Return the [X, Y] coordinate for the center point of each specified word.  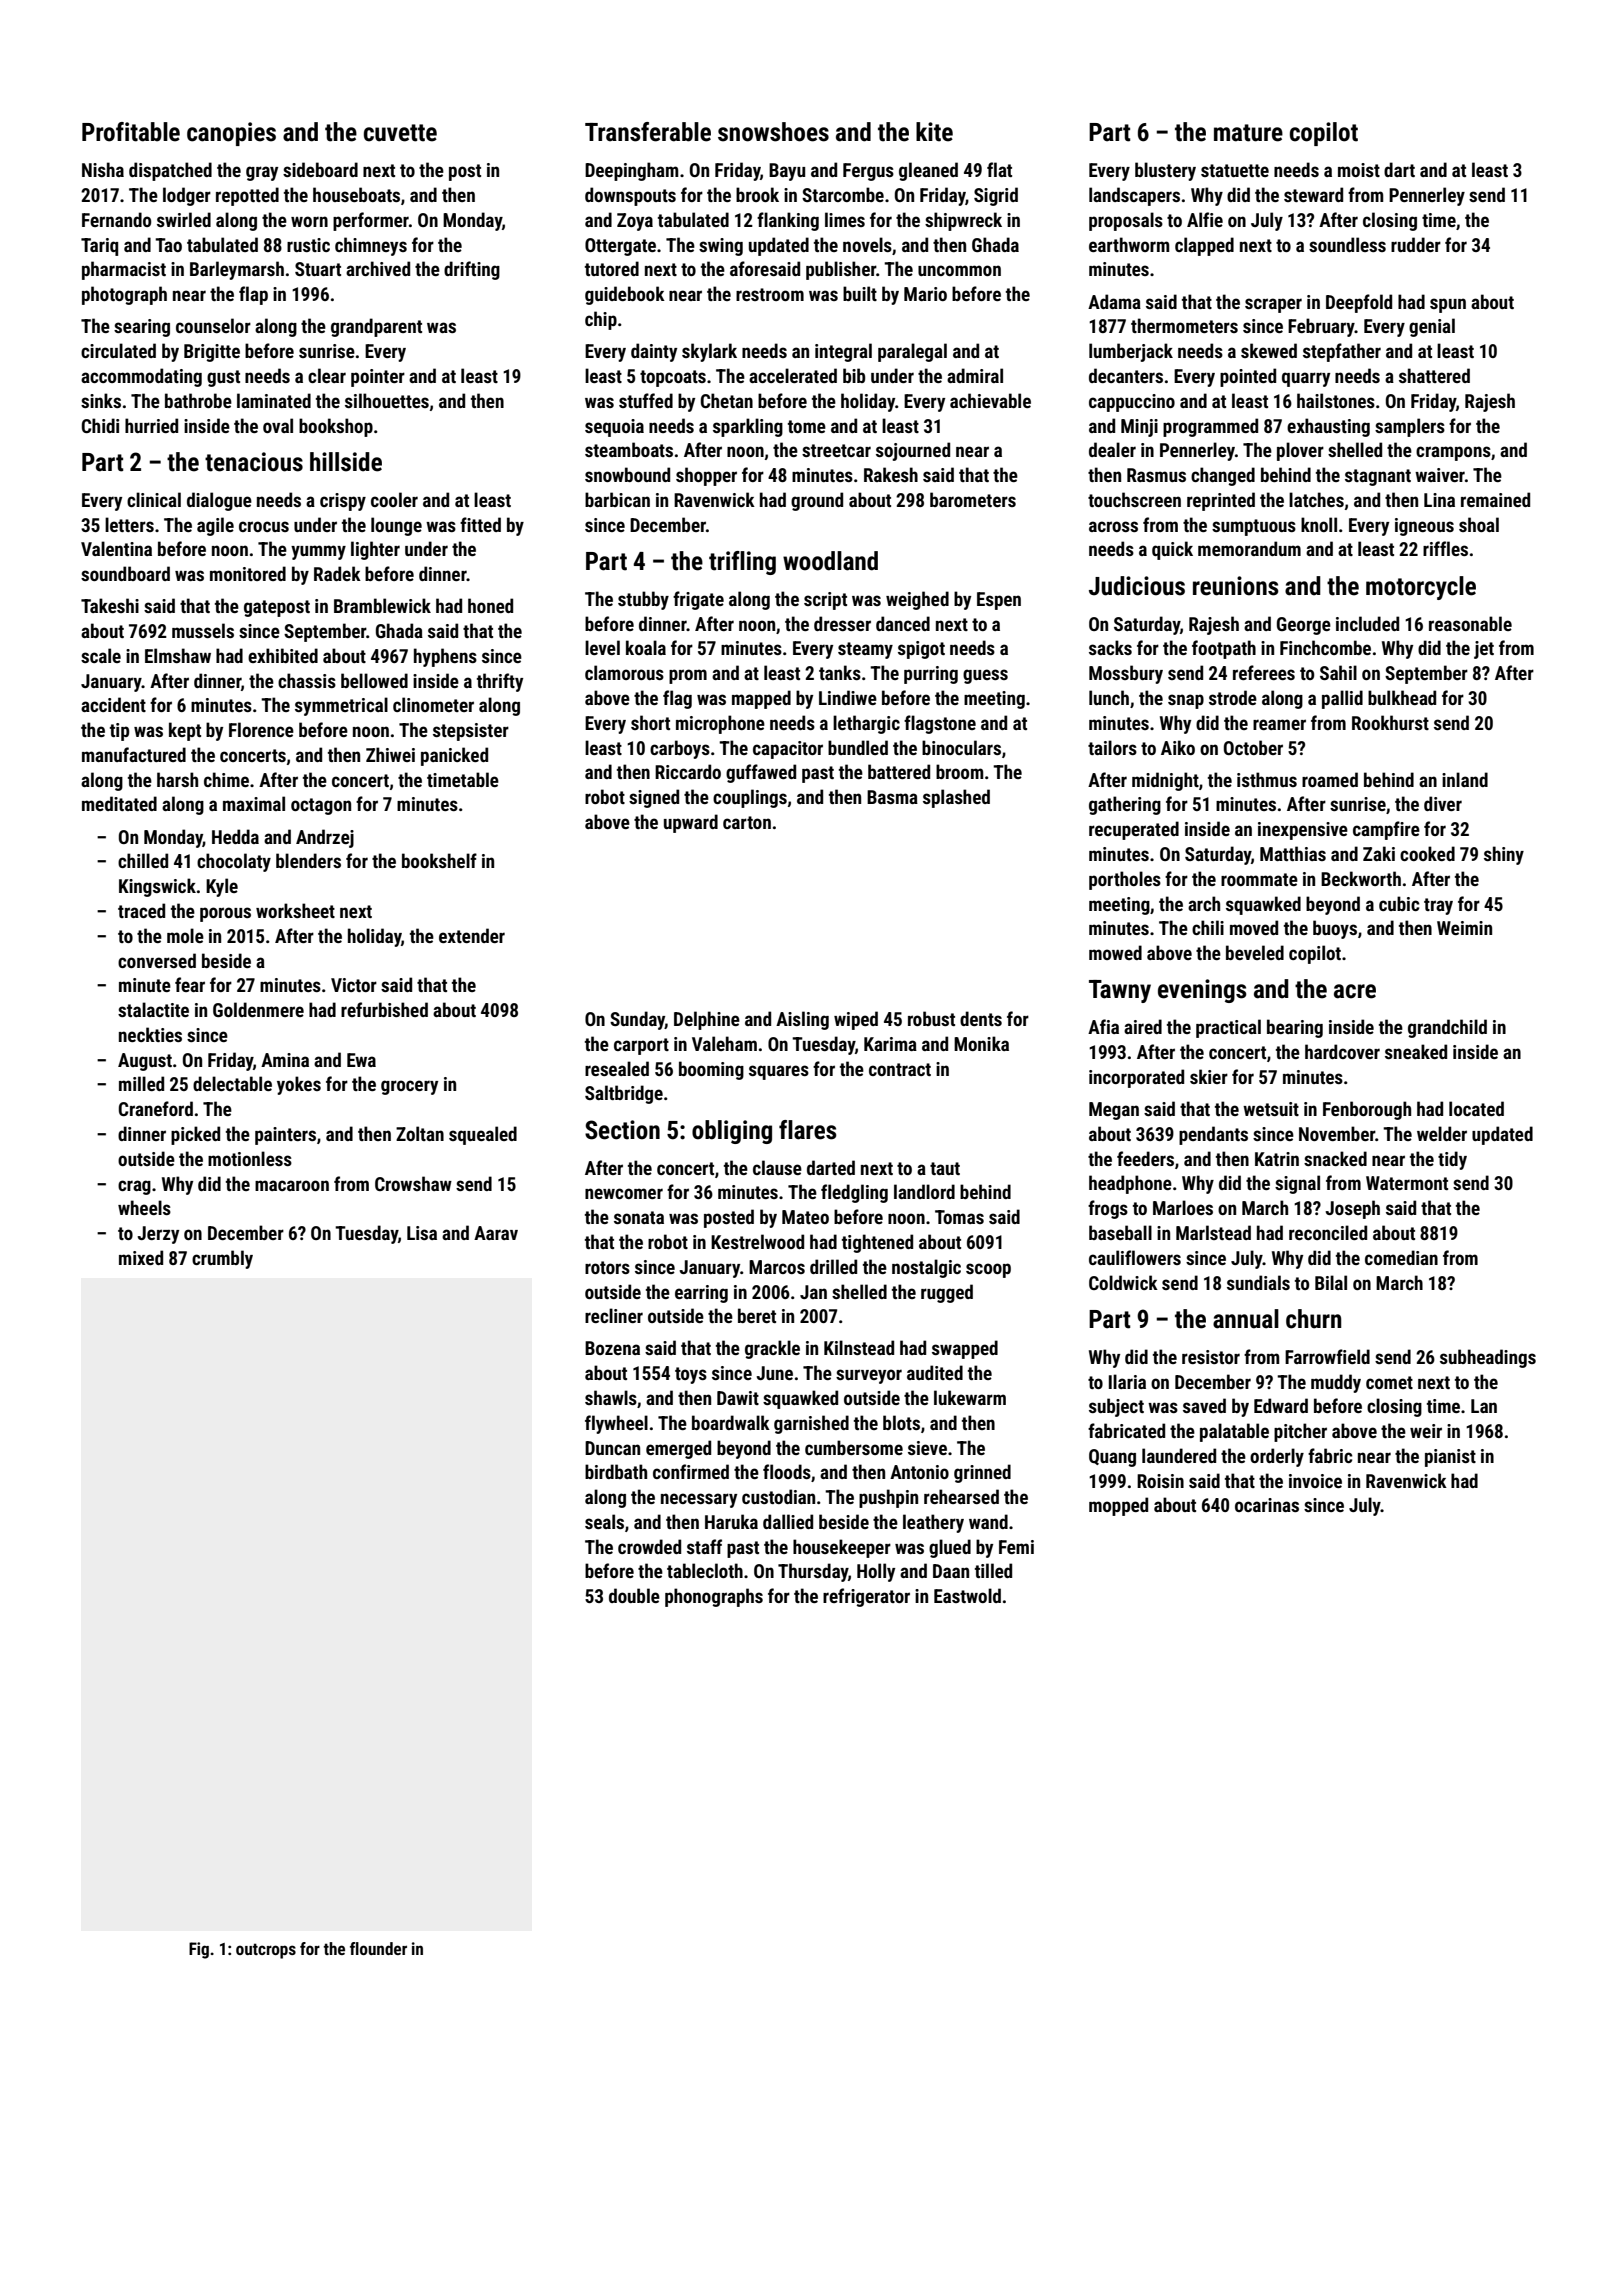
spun [1448, 305]
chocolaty [234, 862]
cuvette [400, 133]
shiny [1504, 855]
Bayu [787, 172]
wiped [856, 1020]
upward [691, 823]
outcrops [266, 1951]
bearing [1295, 1028]
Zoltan [420, 1133]
